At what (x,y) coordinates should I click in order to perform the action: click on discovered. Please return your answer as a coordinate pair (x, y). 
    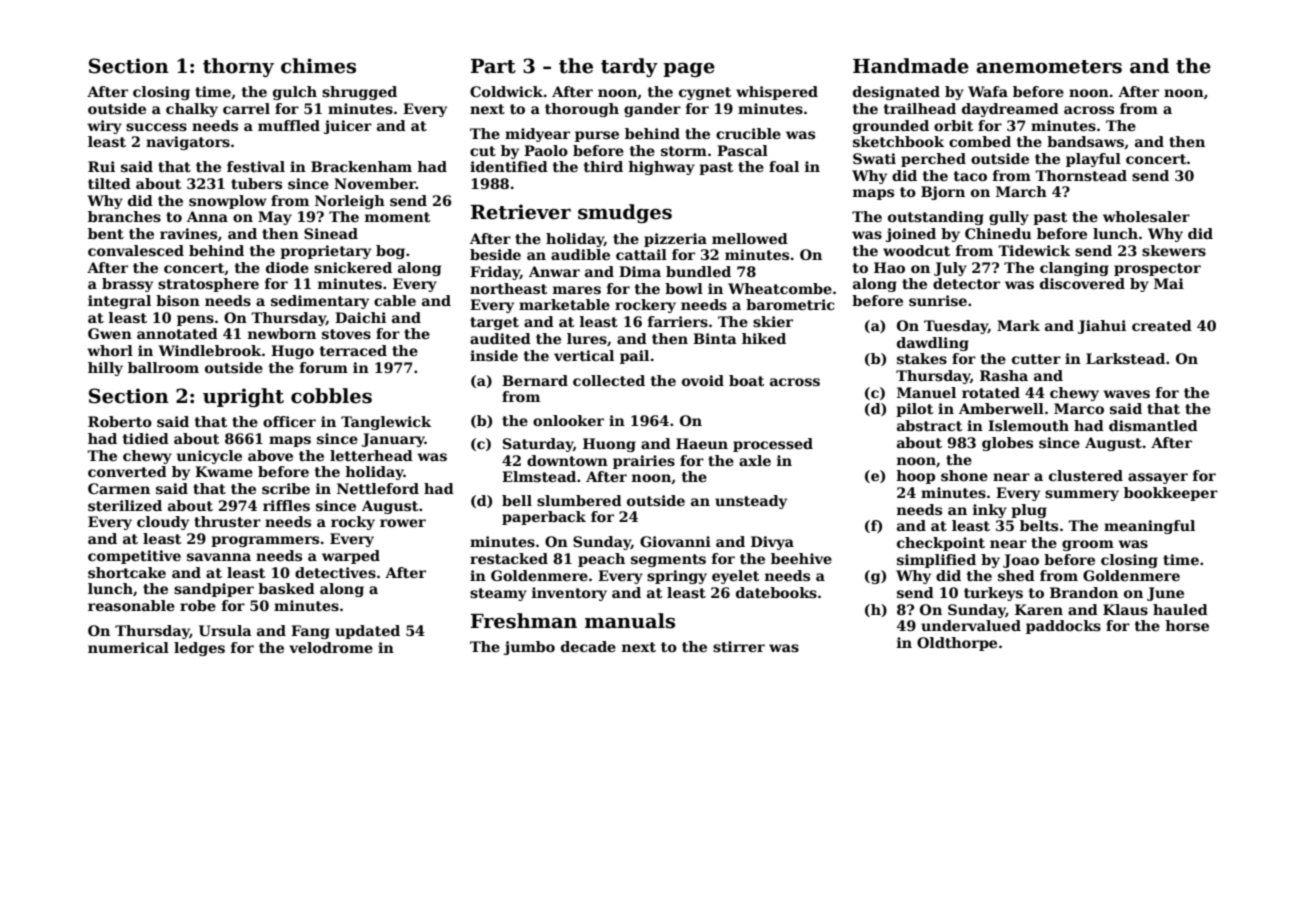
    Looking at the image, I should click on (1082, 283).
